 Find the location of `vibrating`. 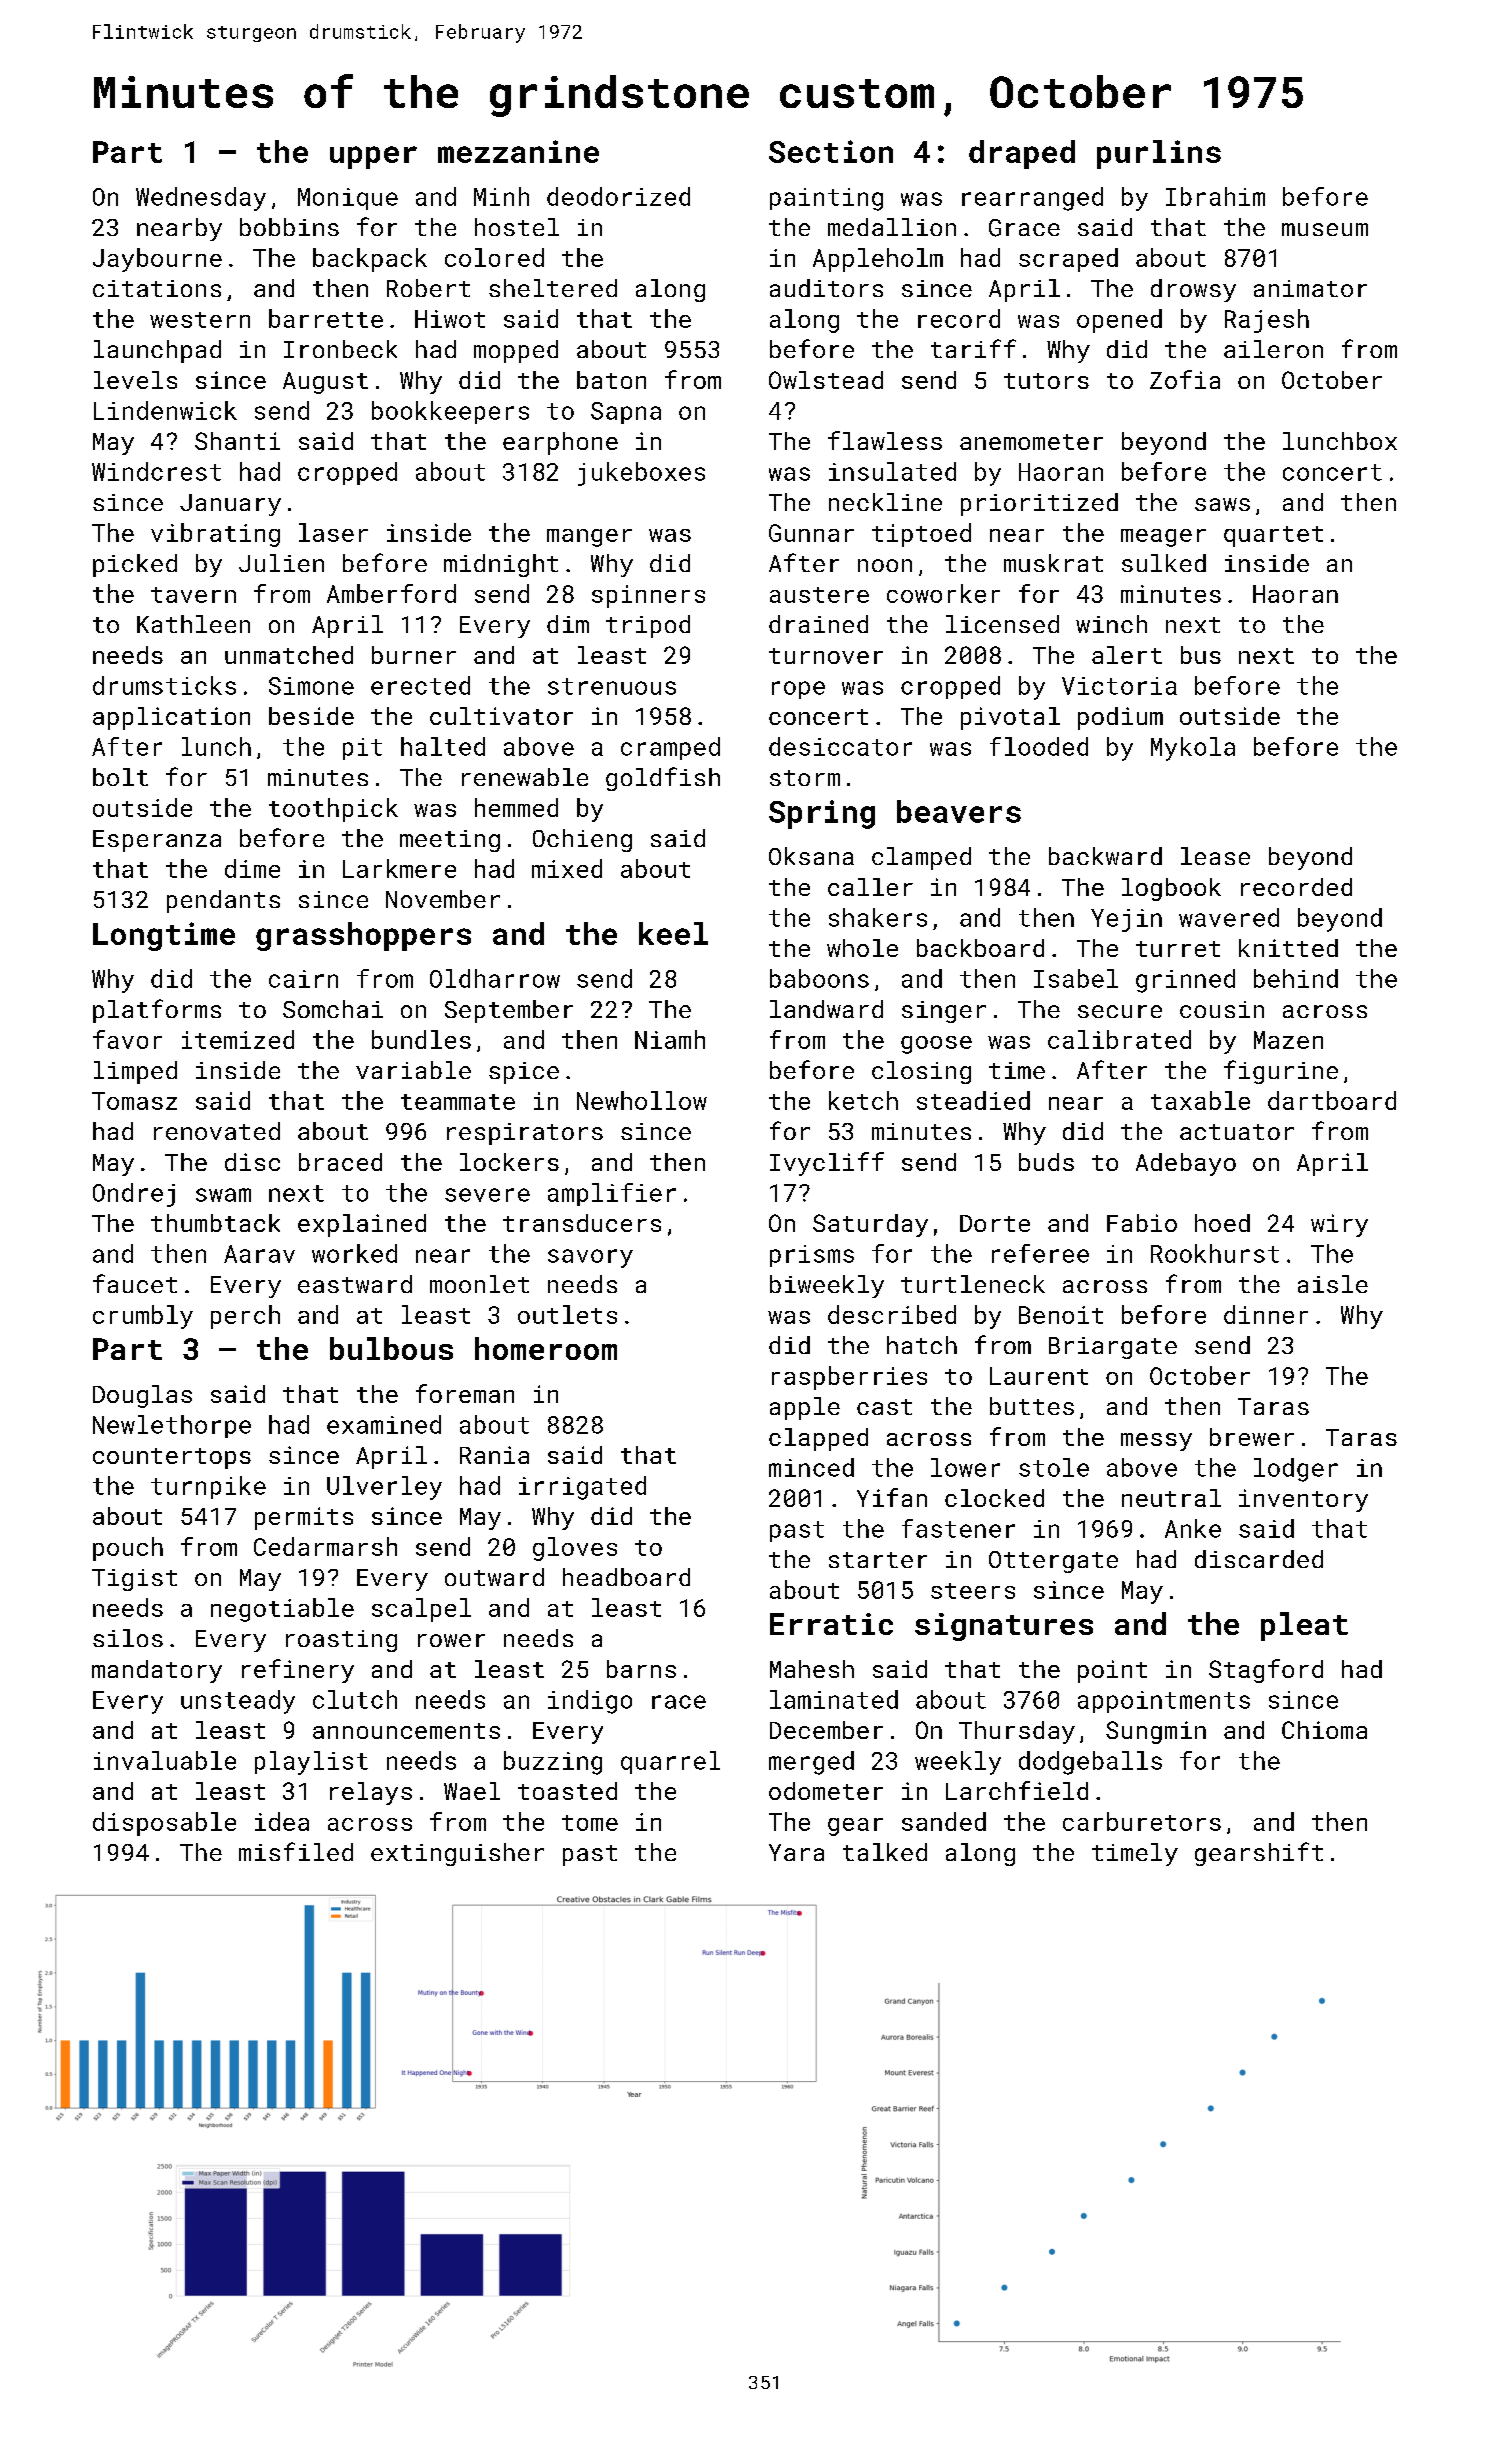

vibrating is located at coordinates (215, 535).
